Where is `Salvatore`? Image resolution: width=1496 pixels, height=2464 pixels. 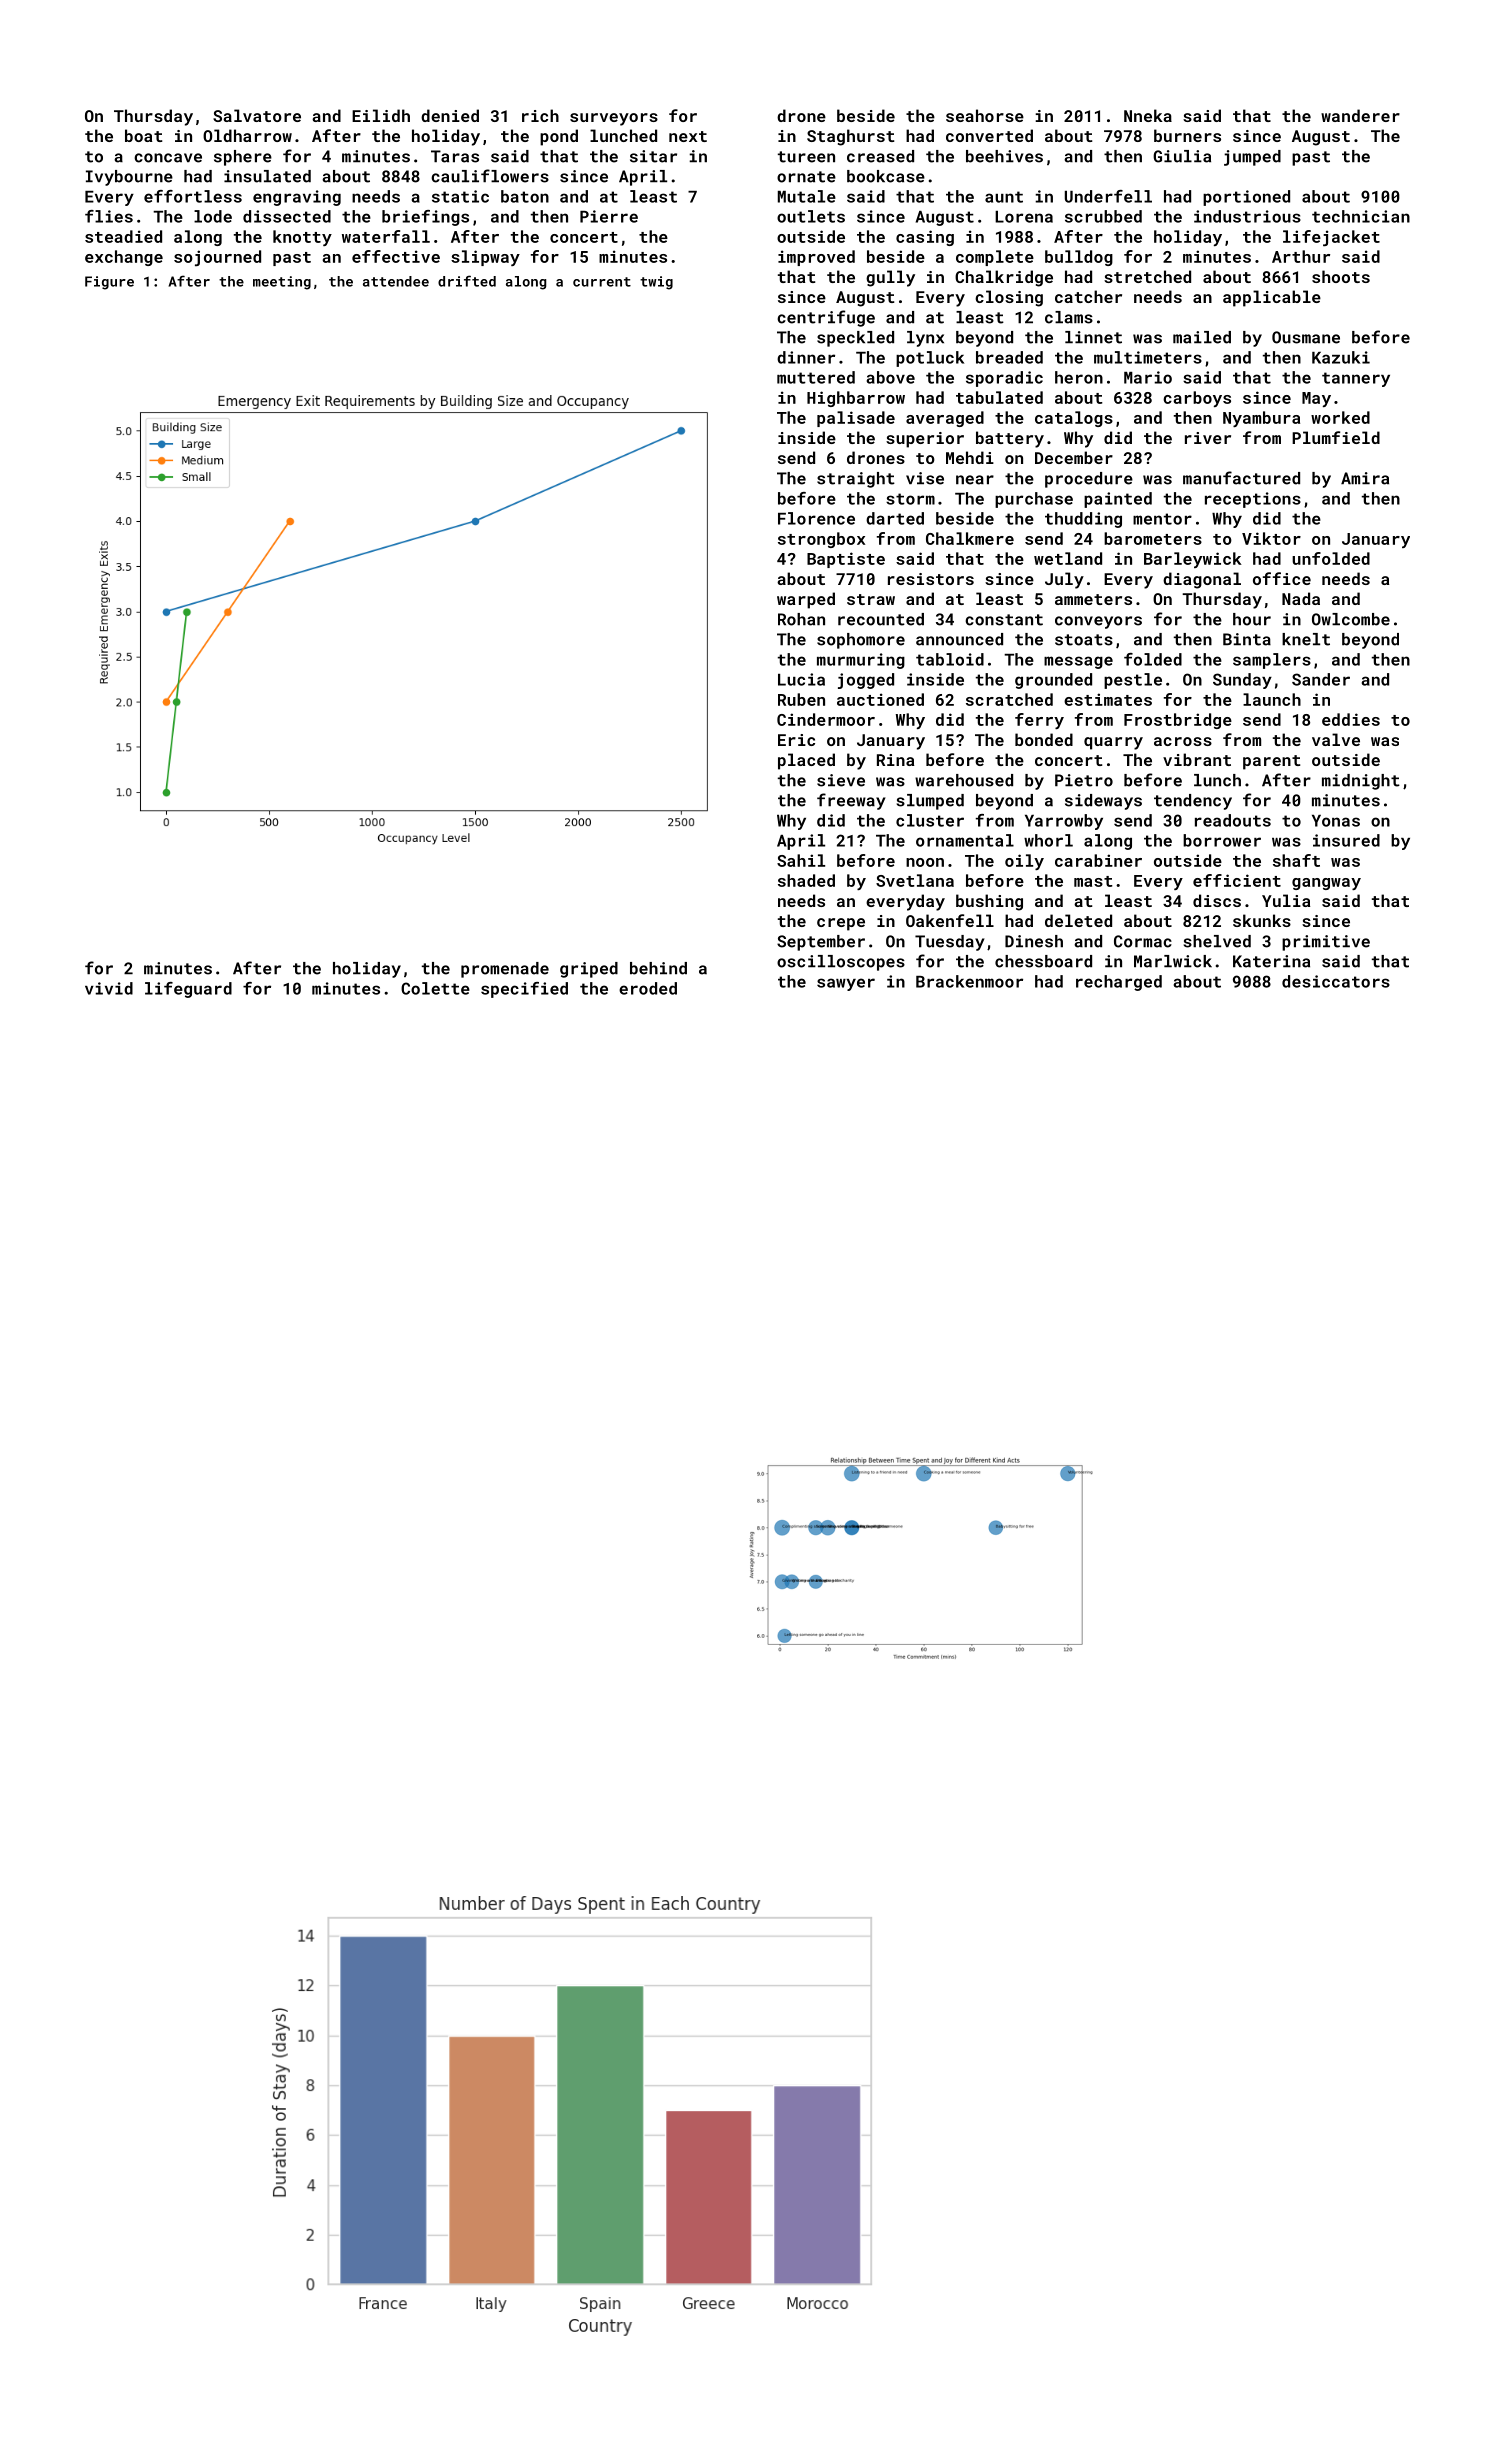
Salvatore is located at coordinates (257, 115).
